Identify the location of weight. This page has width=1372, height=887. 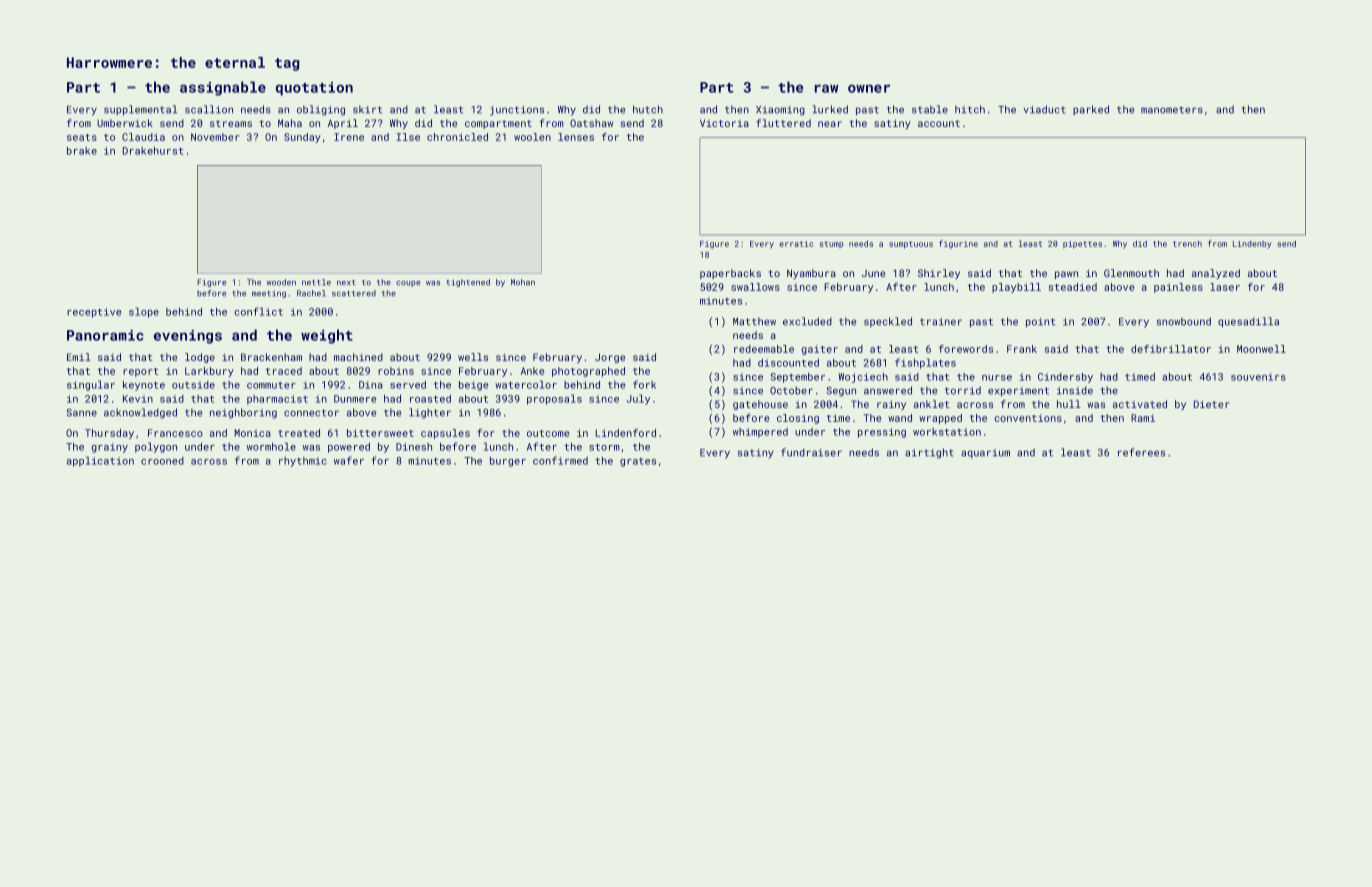
(327, 336).
